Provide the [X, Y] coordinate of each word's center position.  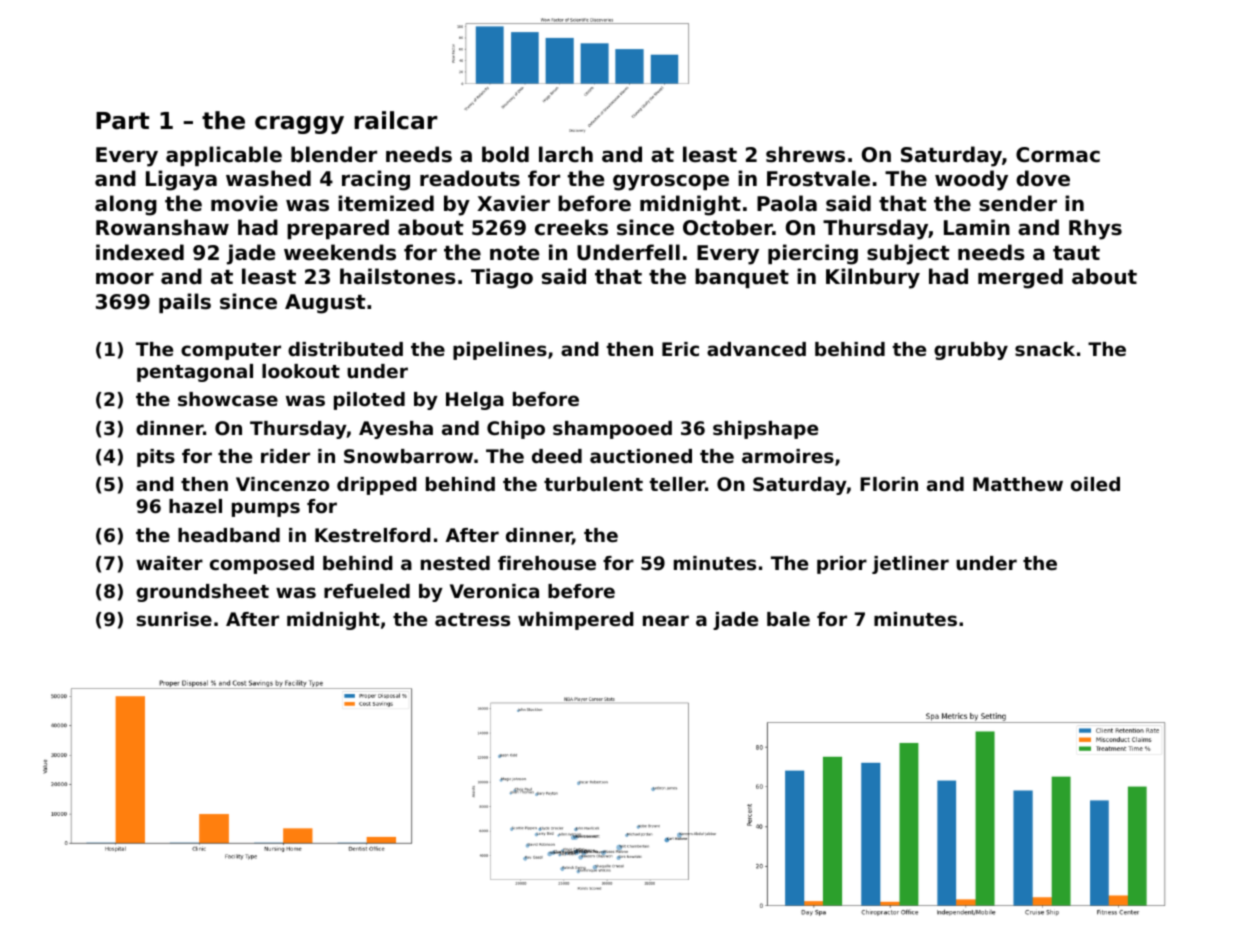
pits [156, 458]
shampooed [612, 430]
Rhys [1095, 229]
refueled [367, 591]
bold [505, 154]
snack [1045, 349]
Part [122, 121]
